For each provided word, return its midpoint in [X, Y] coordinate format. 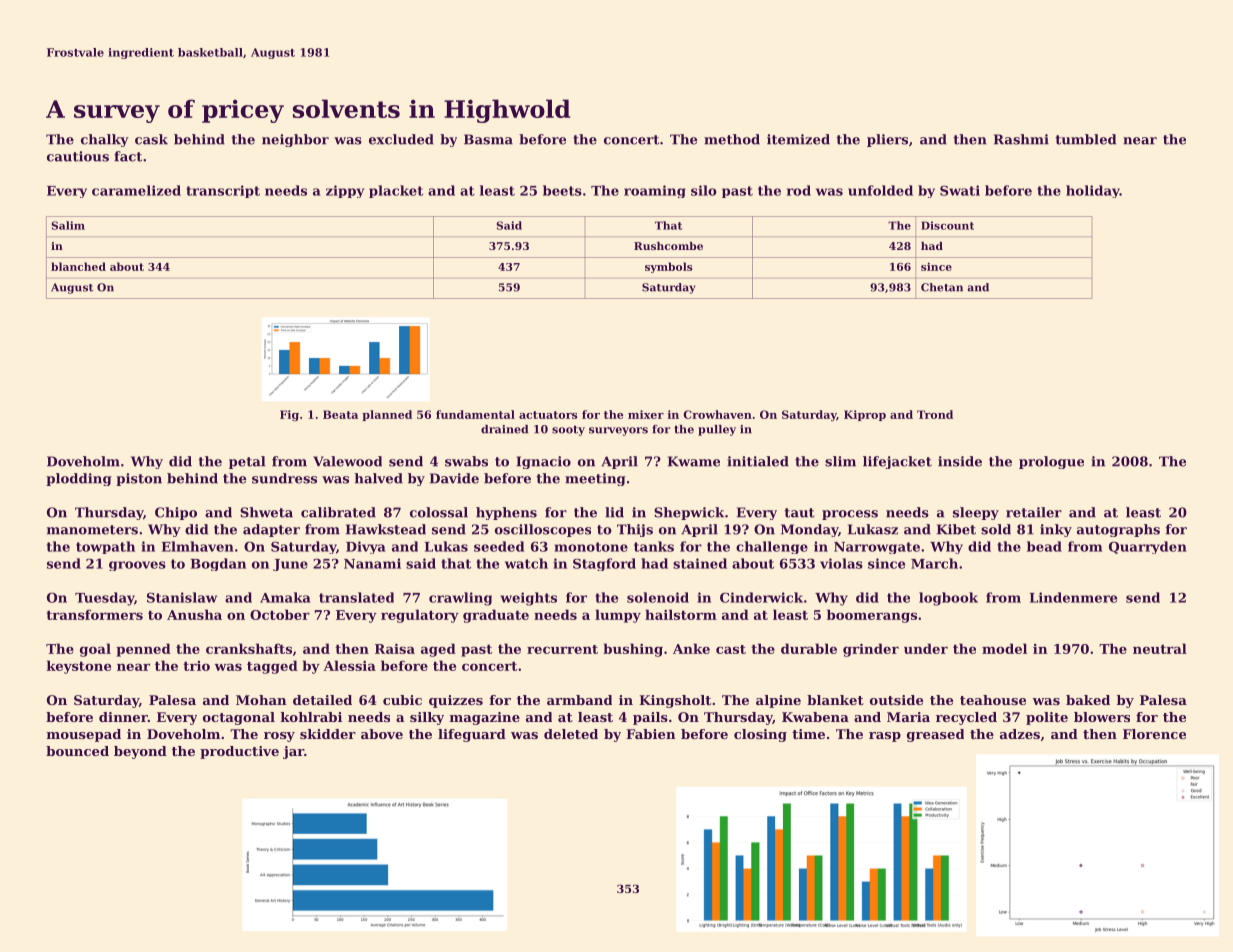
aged [438, 650]
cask [151, 139]
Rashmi [1021, 139]
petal [247, 462]
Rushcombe [668, 246]
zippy [345, 191]
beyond [140, 752]
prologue [1051, 462]
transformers [94, 614]
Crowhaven [717, 414]
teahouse [993, 700]
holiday [1093, 191]
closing [760, 735]
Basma [488, 139]
